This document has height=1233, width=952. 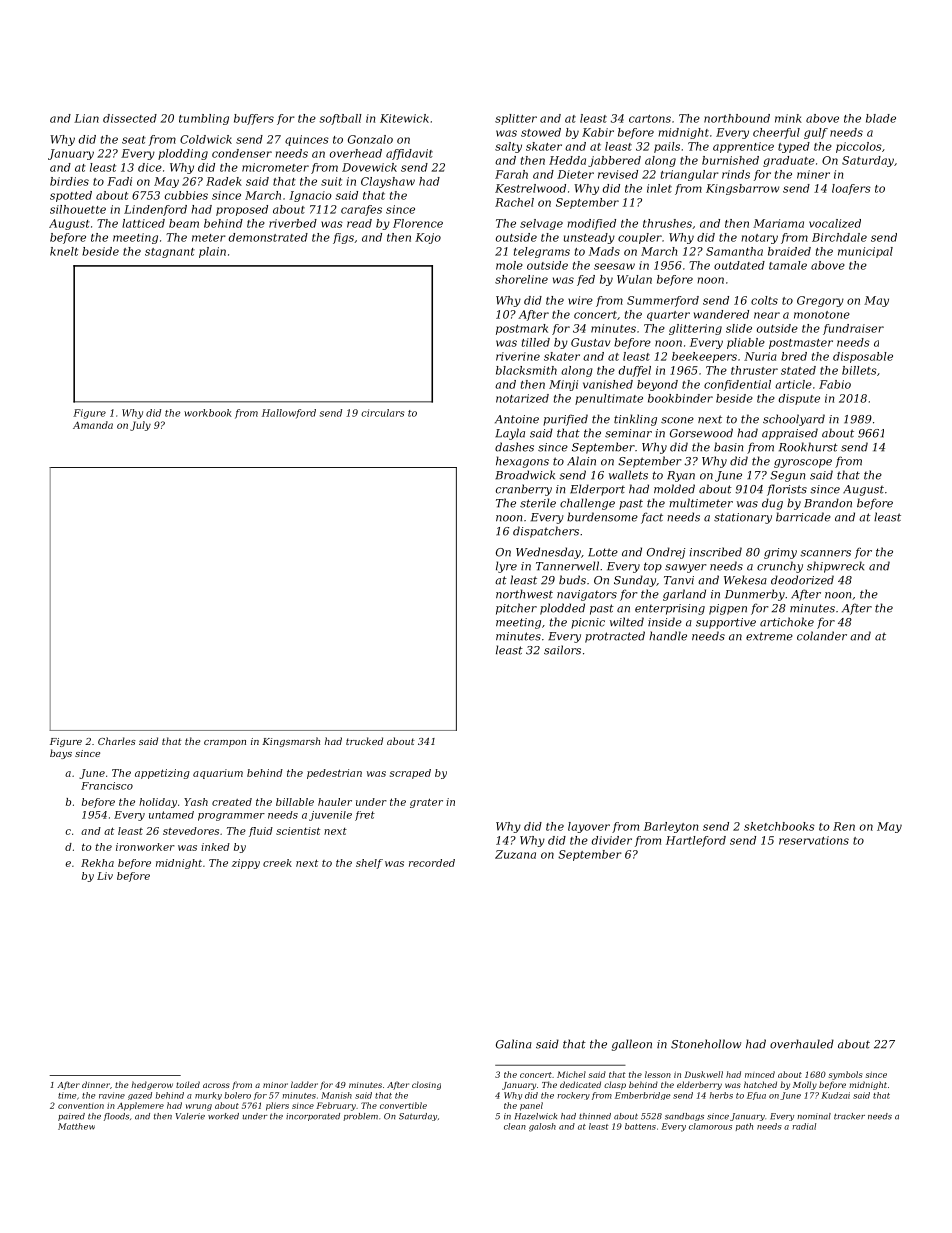 What do you see at coordinates (743, 518) in the document?
I see `stationary` at bounding box center [743, 518].
